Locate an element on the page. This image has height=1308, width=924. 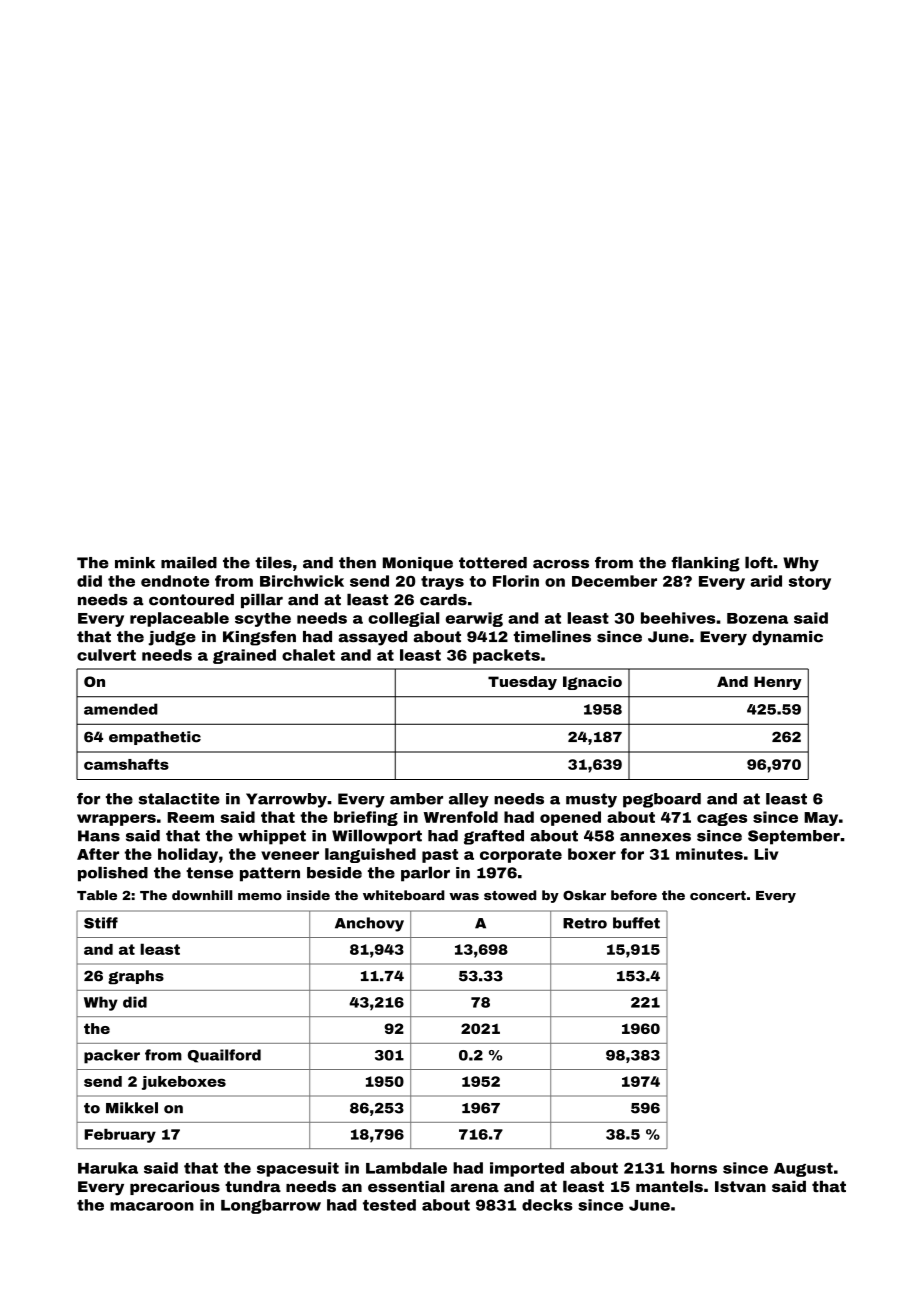
pegboard is located at coordinates (662, 800).
